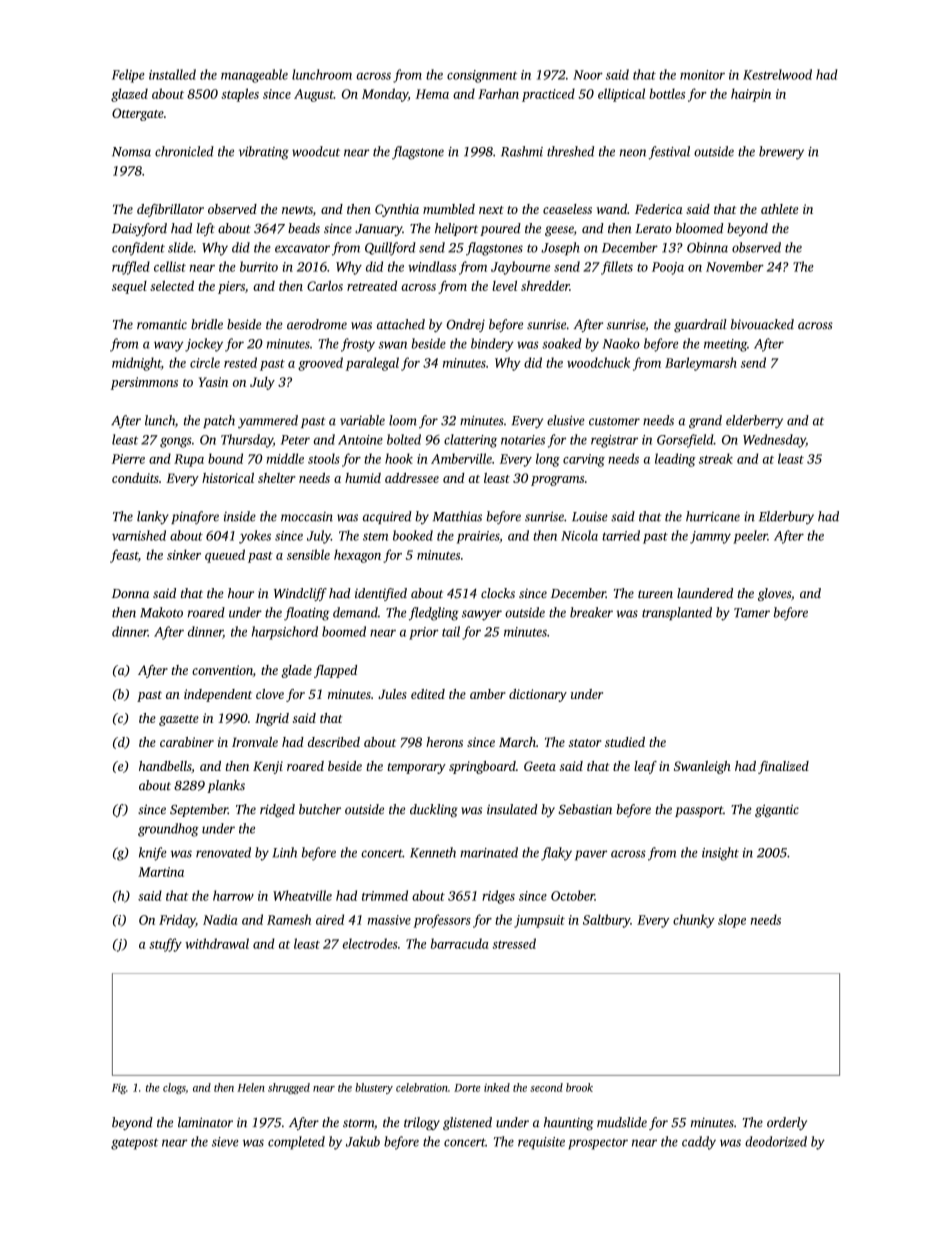  I want to click on Kestrelwood, so click(777, 74).
